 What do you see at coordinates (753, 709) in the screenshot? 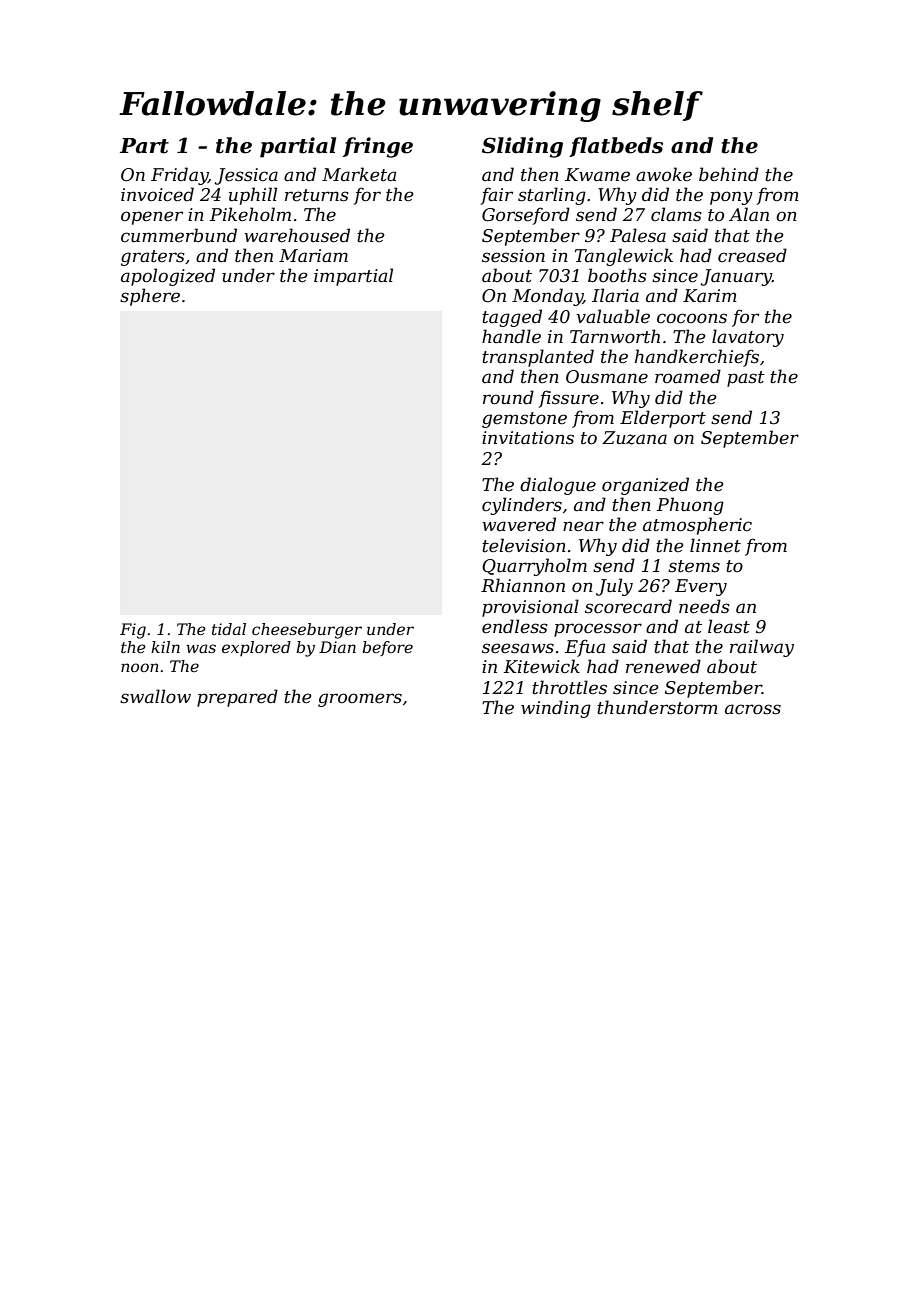
I see `across` at bounding box center [753, 709].
